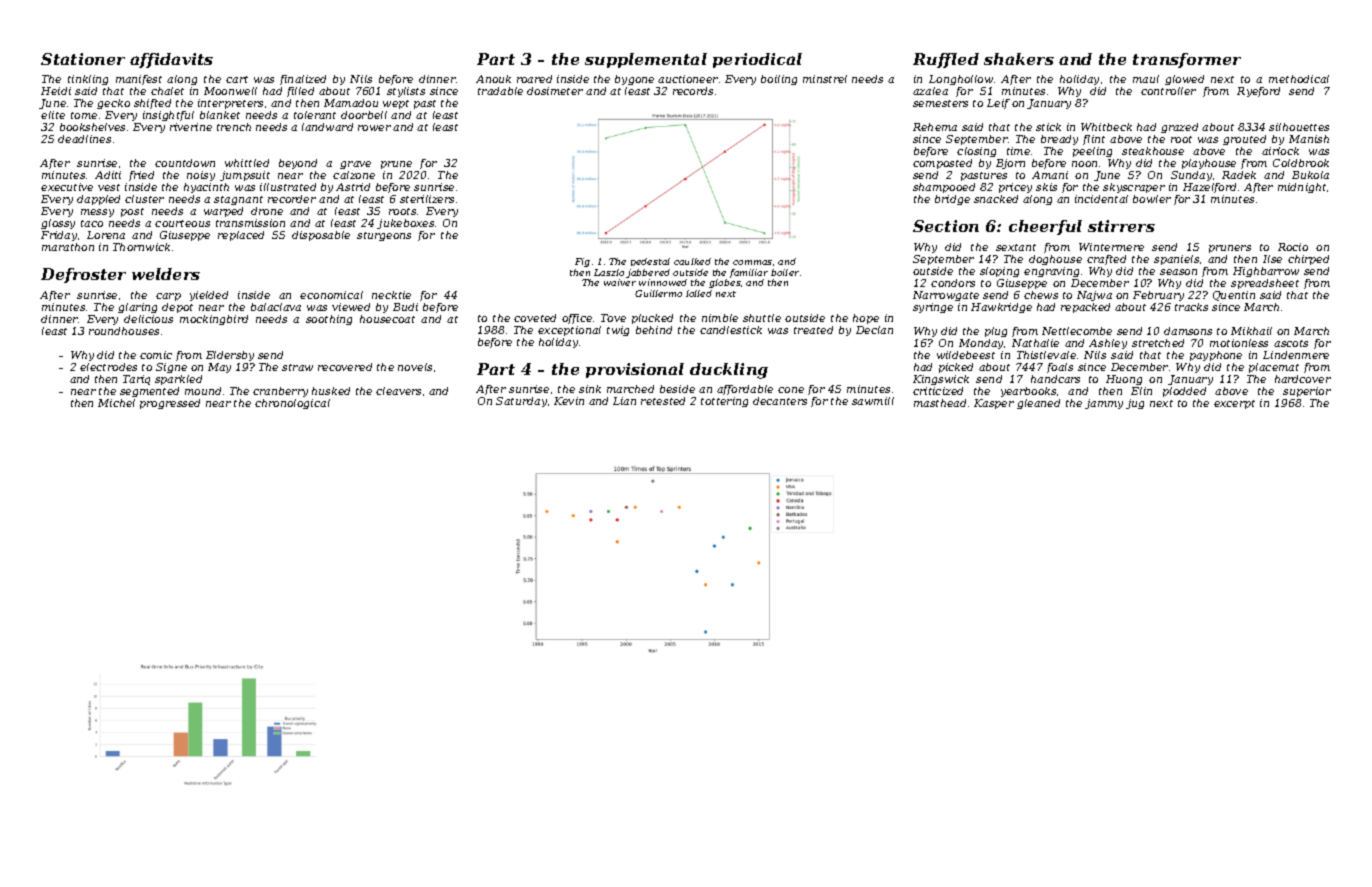 The height and width of the image is (887, 1372). What do you see at coordinates (1176, 260) in the image?
I see `spaniels` at bounding box center [1176, 260].
